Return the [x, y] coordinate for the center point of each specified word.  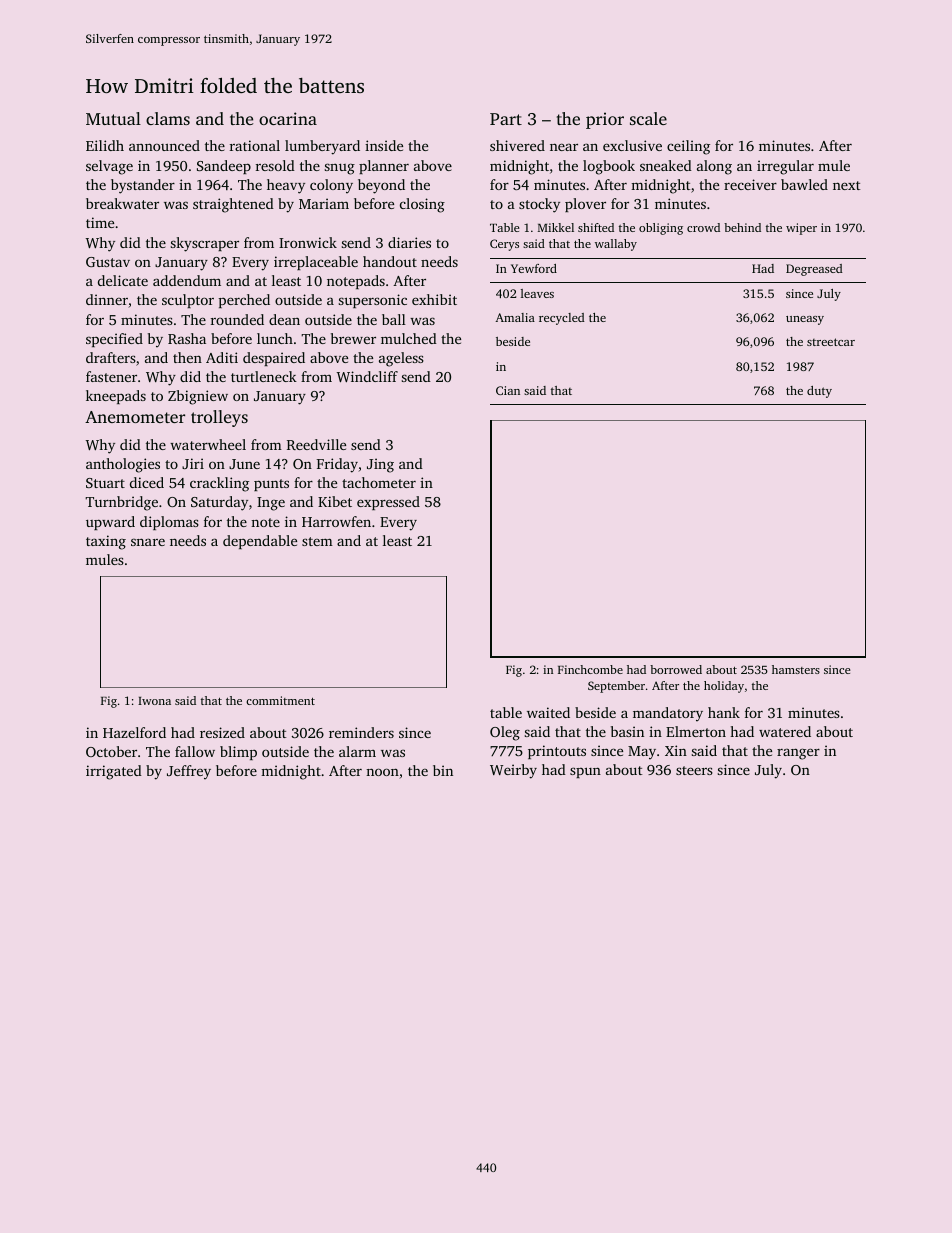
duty [819, 392]
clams [168, 118]
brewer [353, 338]
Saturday [219, 503]
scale [648, 118]
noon [382, 772]
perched [244, 301]
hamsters [796, 669]
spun [585, 772]
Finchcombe [590, 669]
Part [506, 119]
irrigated [114, 772]
